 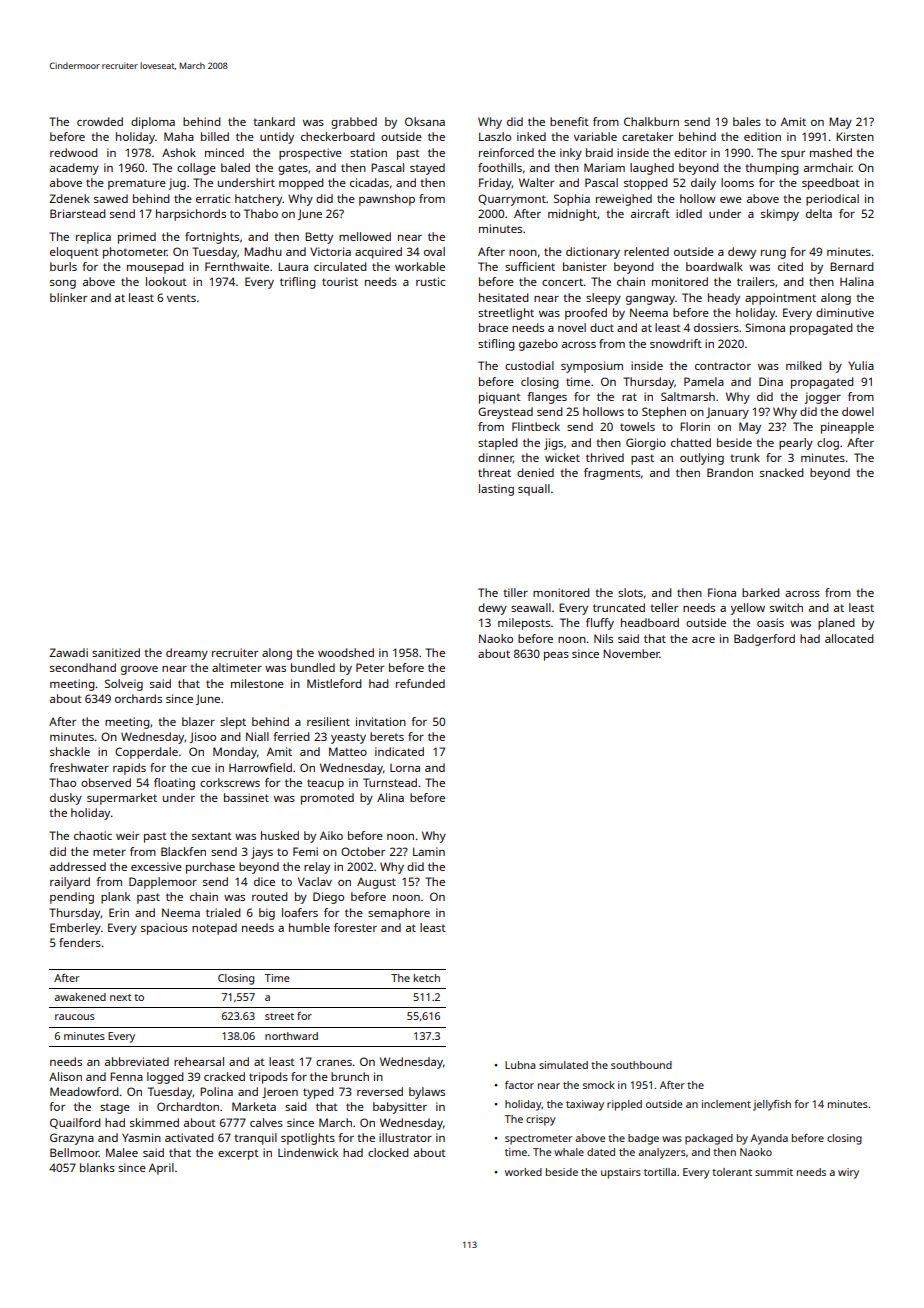 I want to click on Dina, so click(x=771, y=381).
